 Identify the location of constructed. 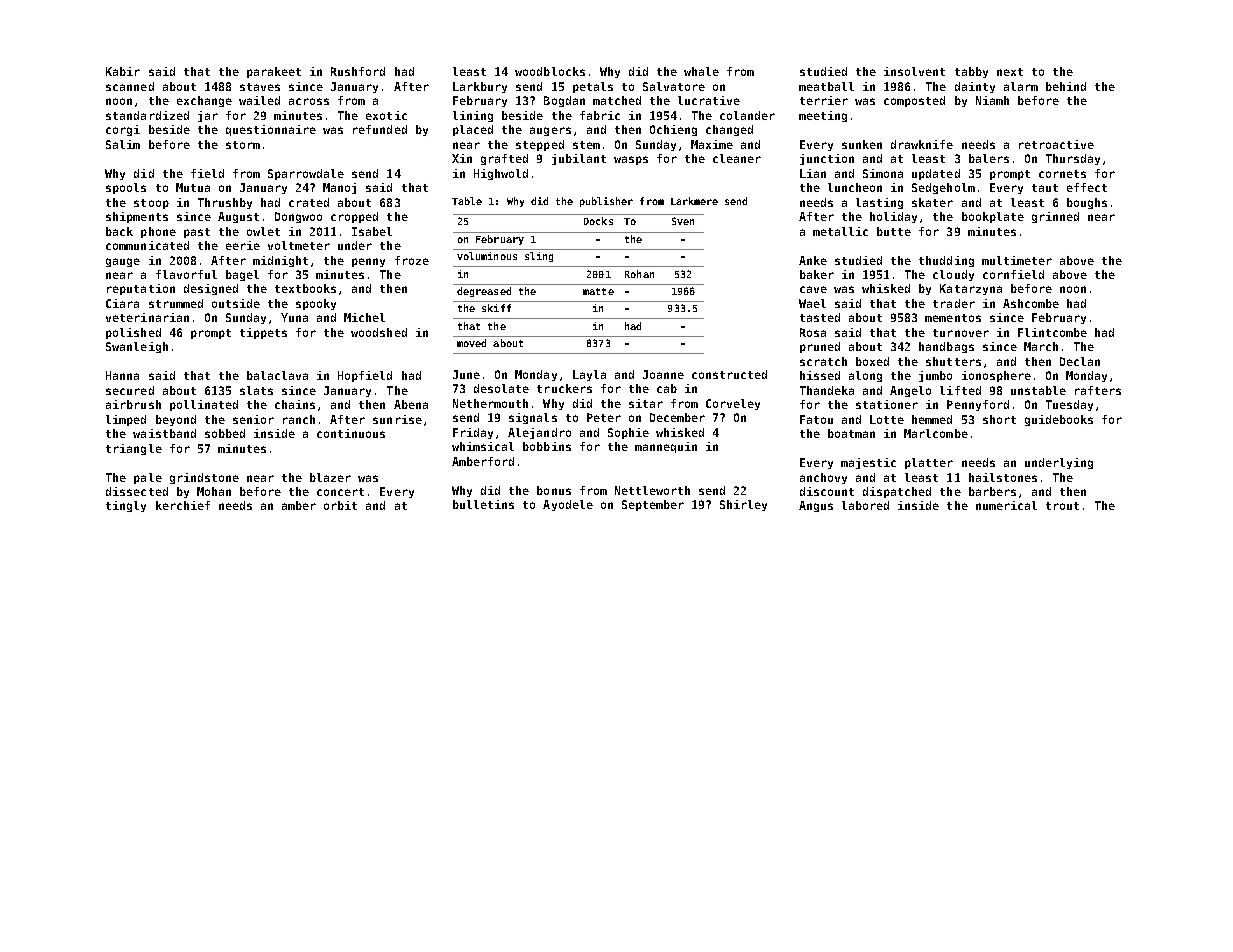
(729, 374).
